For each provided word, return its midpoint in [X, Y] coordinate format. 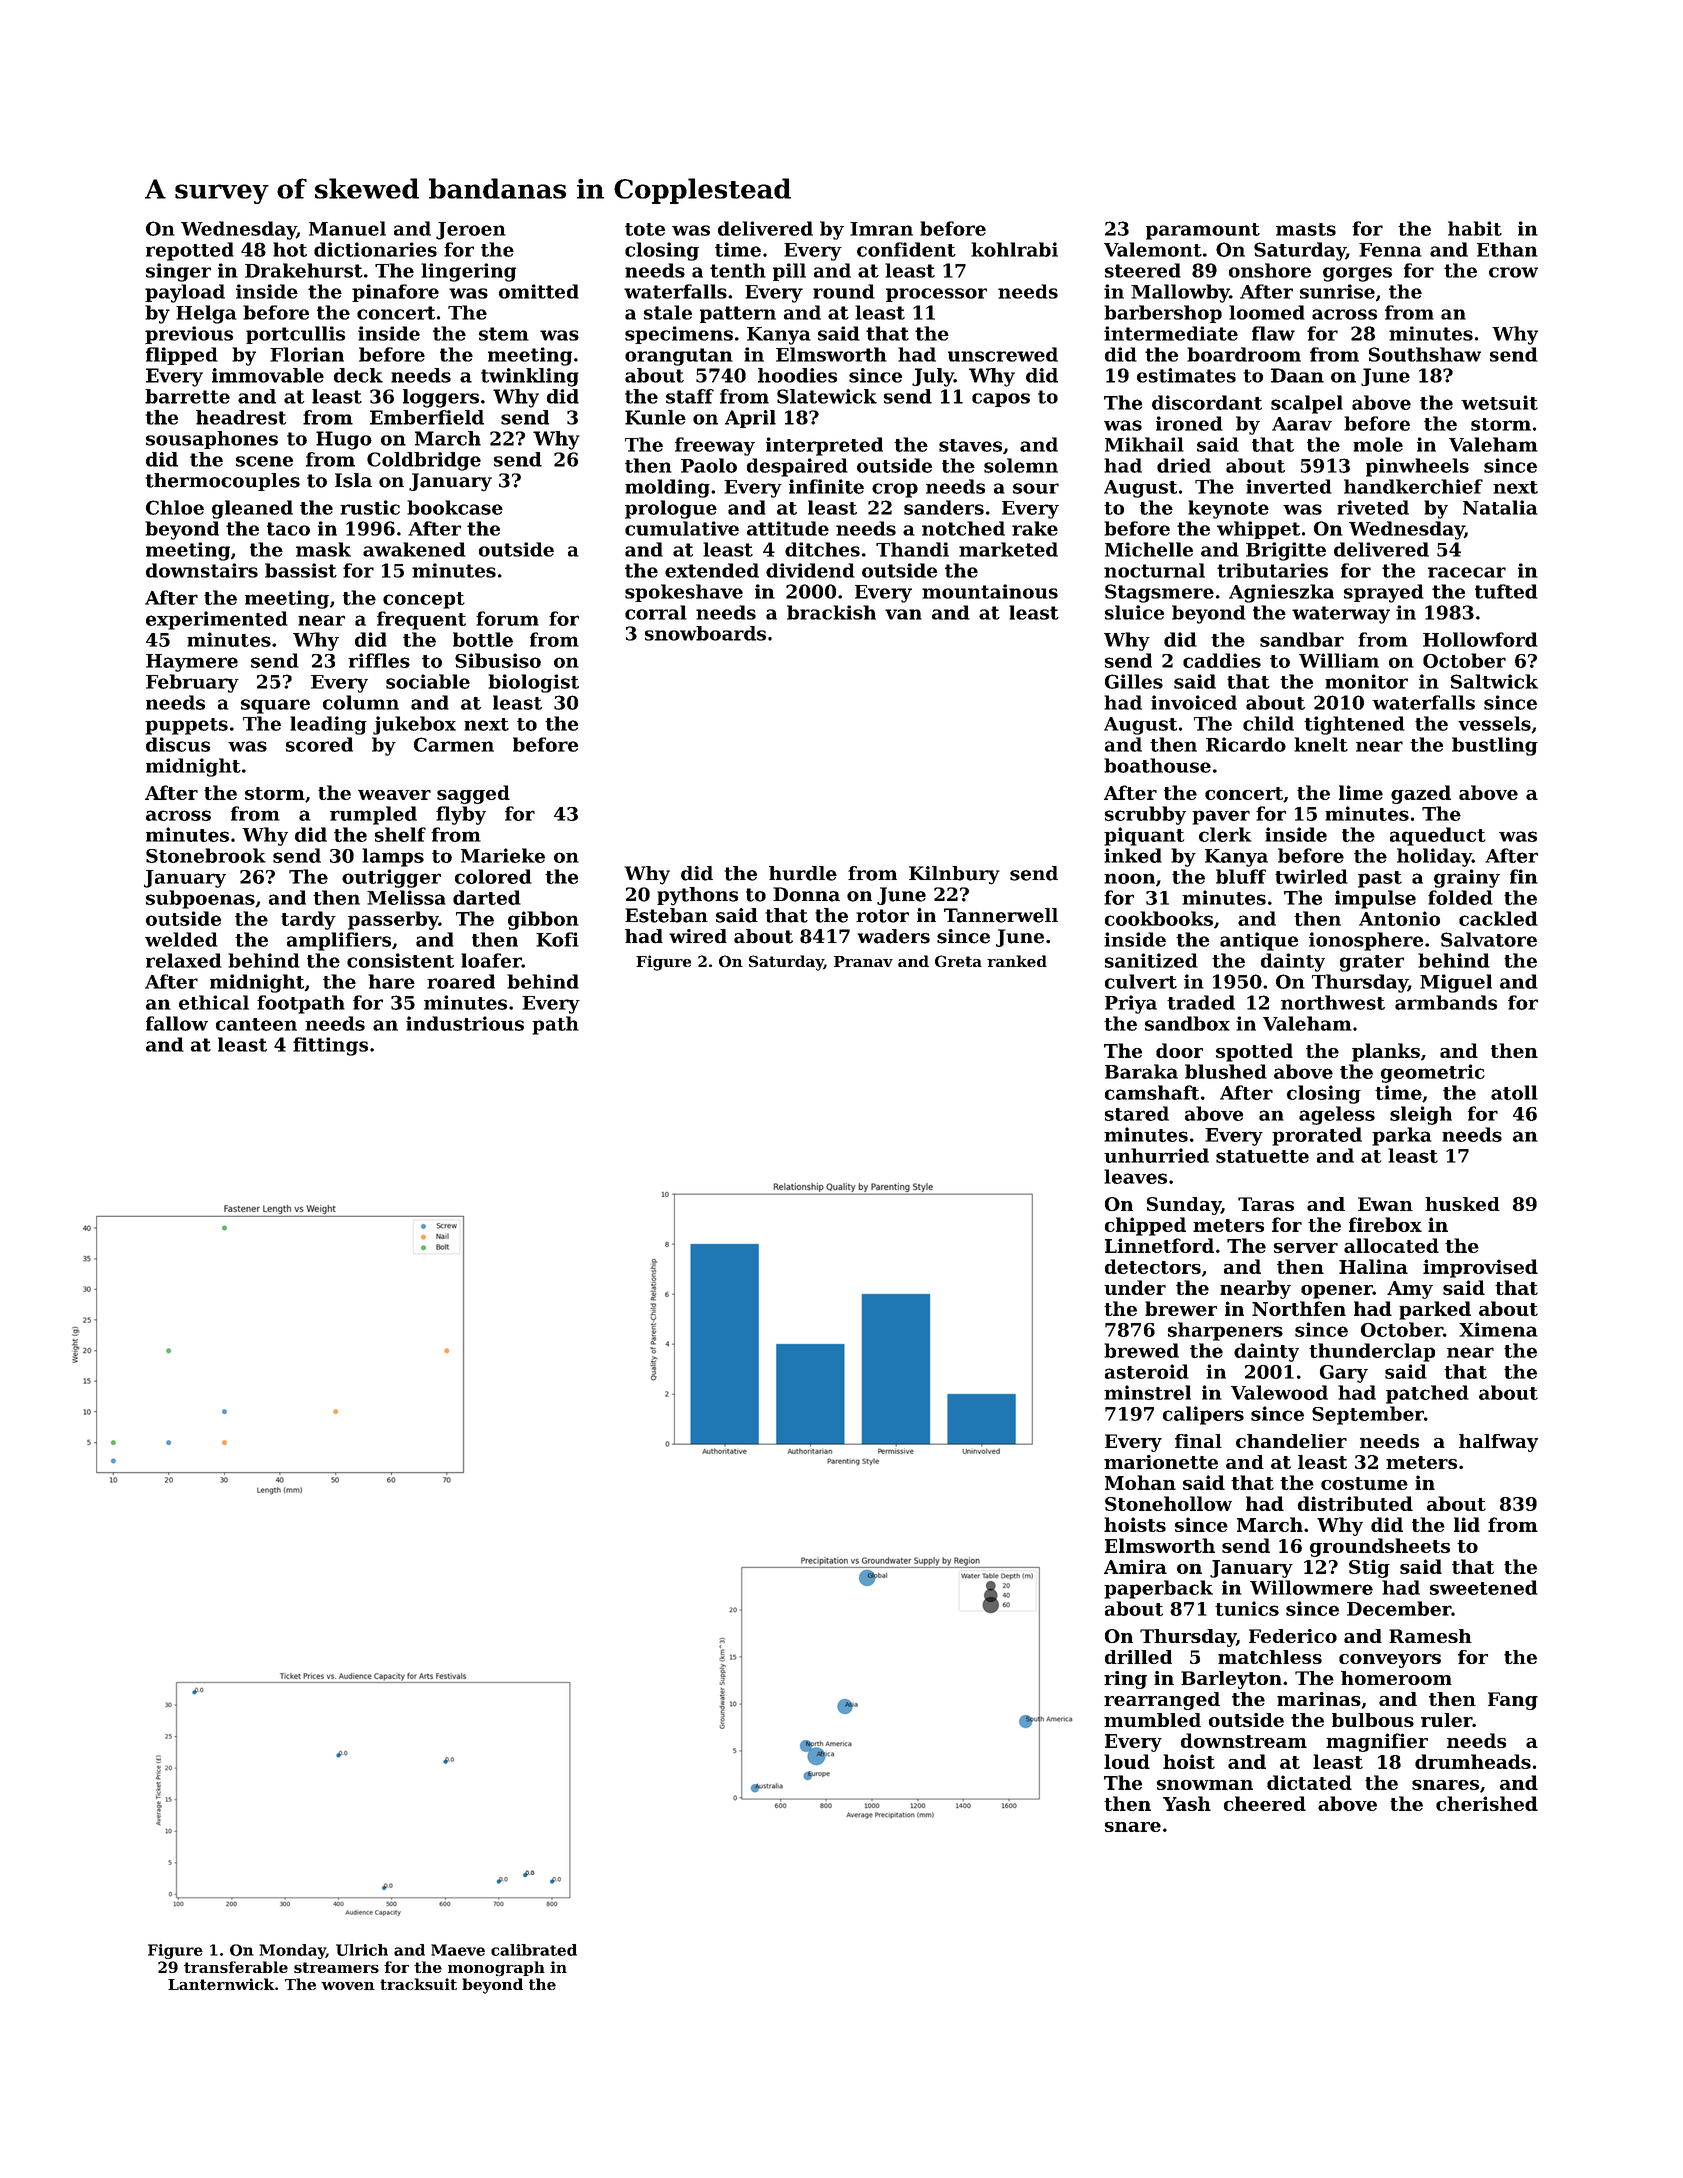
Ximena [1498, 1329]
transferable [236, 1967]
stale [668, 312]
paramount [1203, 231]
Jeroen [471, 231]
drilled [1138, 1657]
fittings [330, 1046]
